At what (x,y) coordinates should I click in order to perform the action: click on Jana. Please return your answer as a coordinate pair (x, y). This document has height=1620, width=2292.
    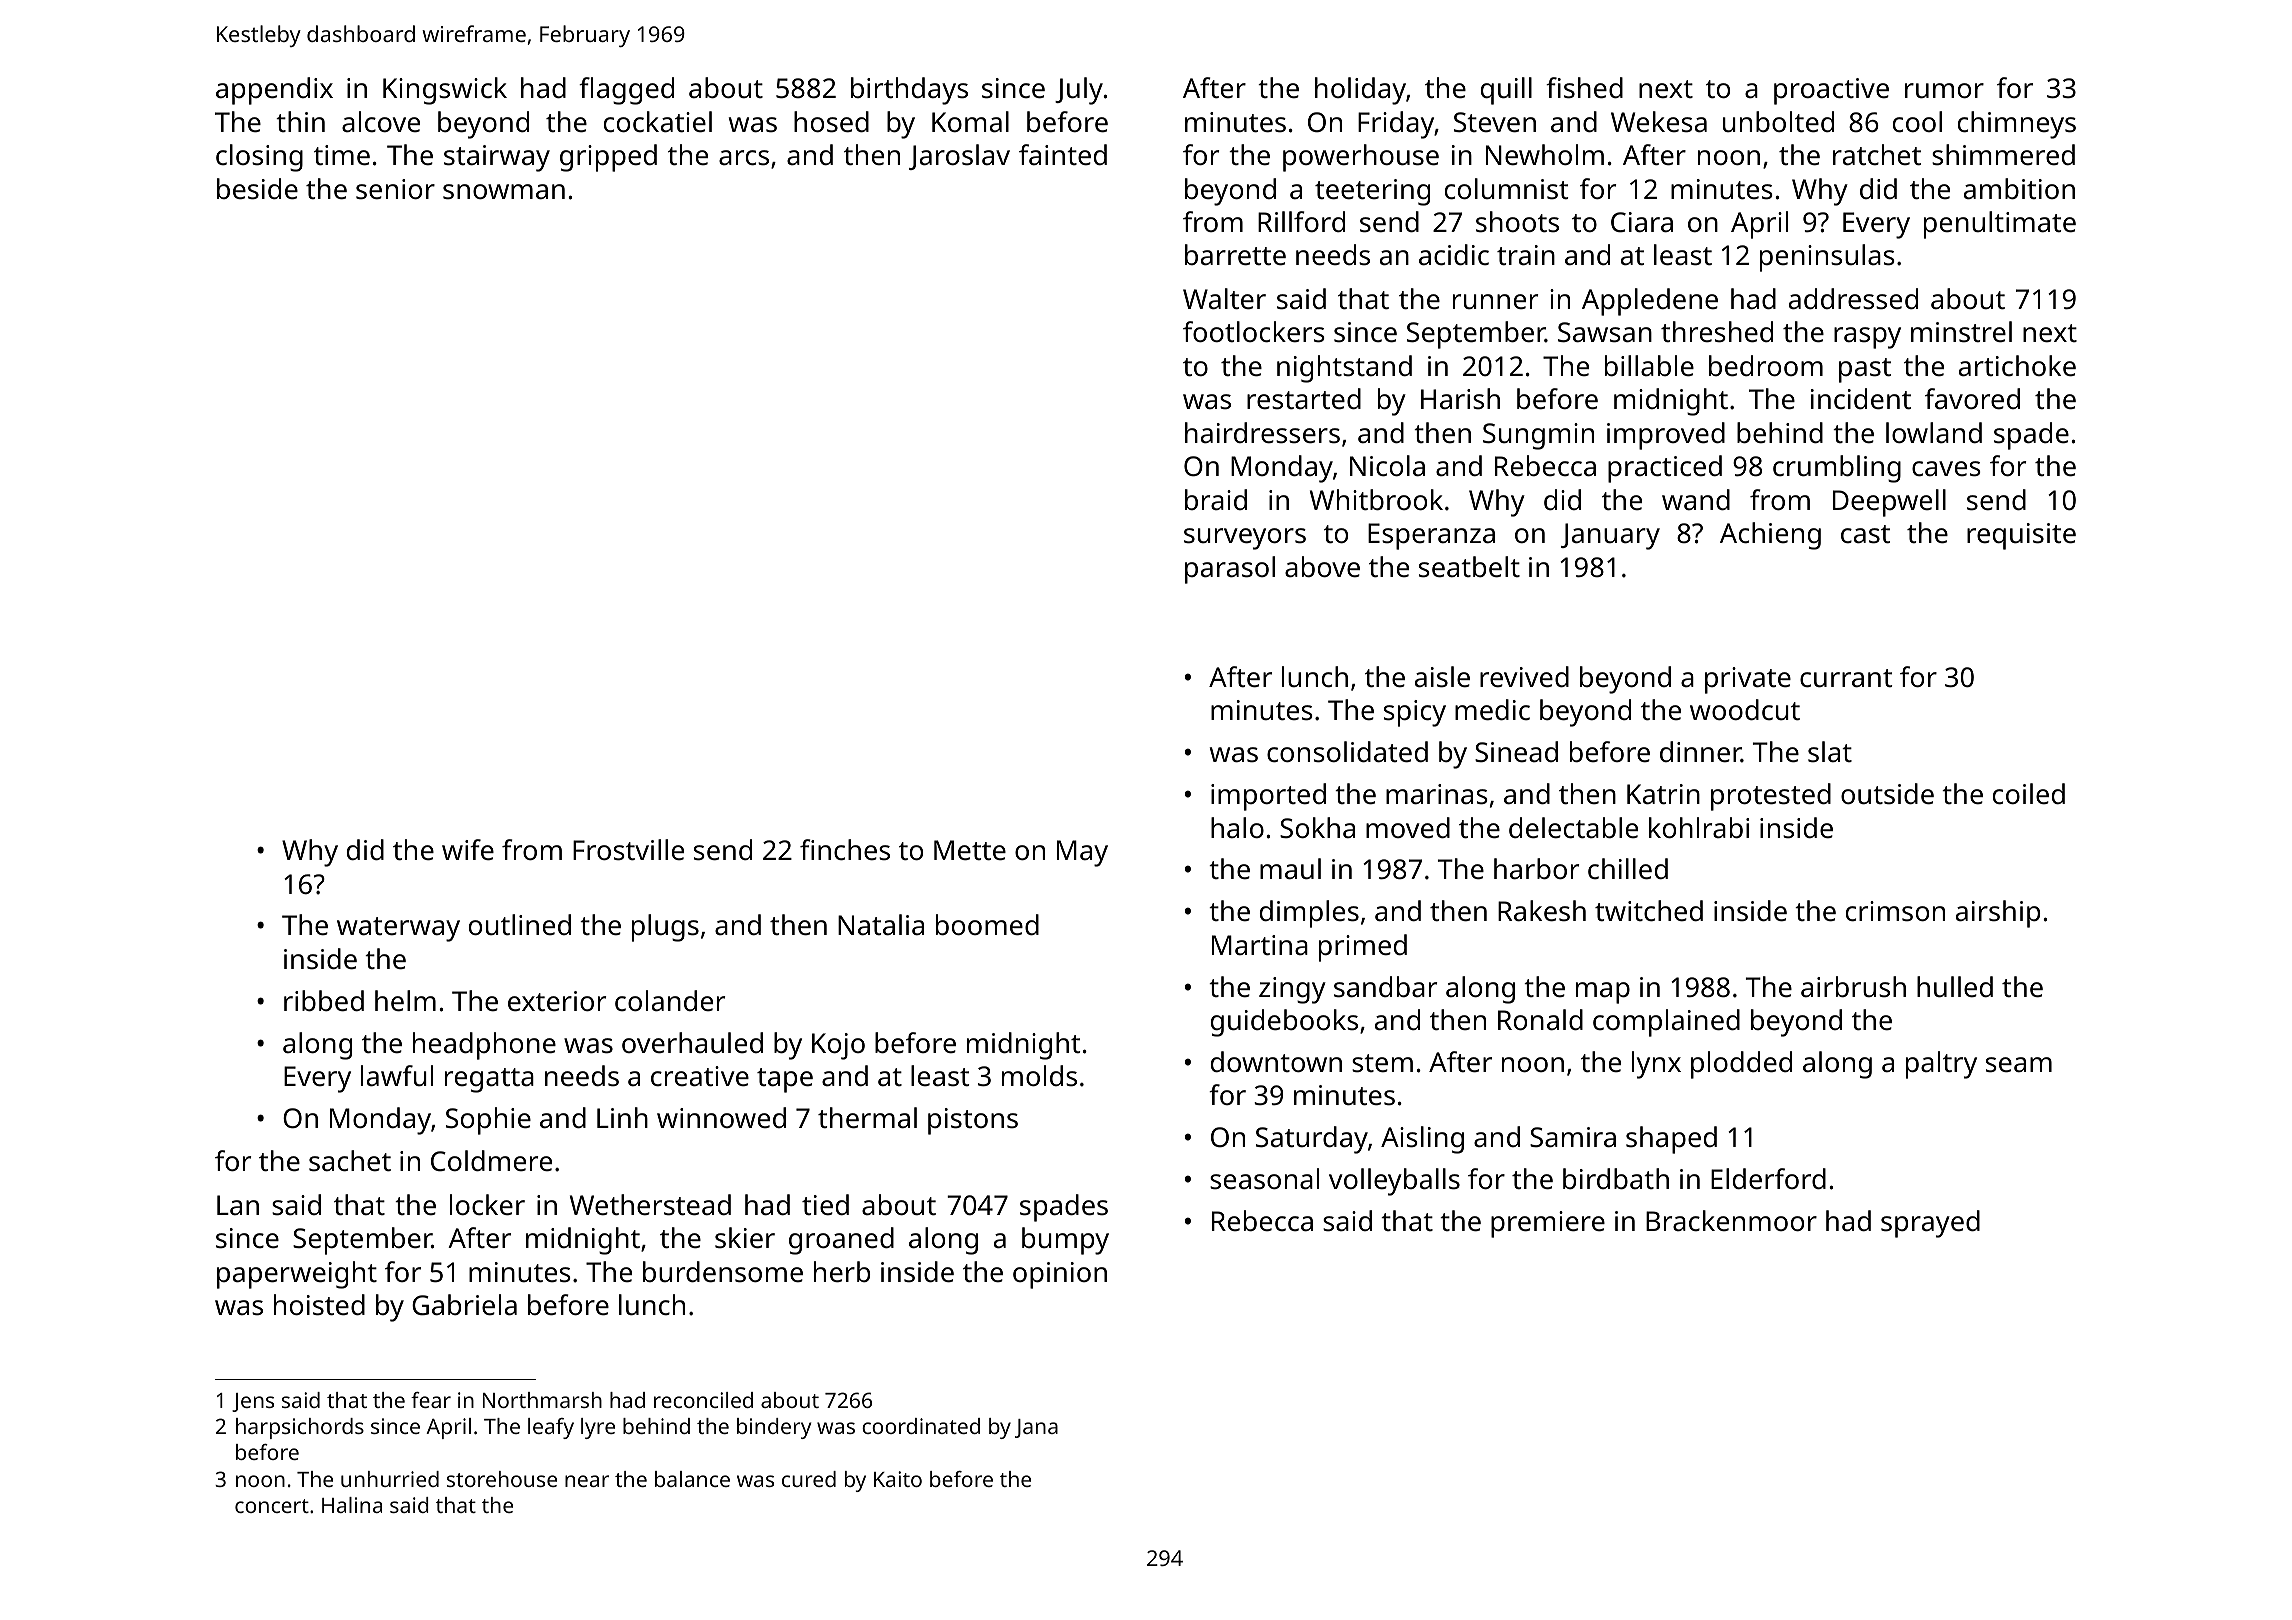
    Looking at the image, I should click on (1036, 1428).
